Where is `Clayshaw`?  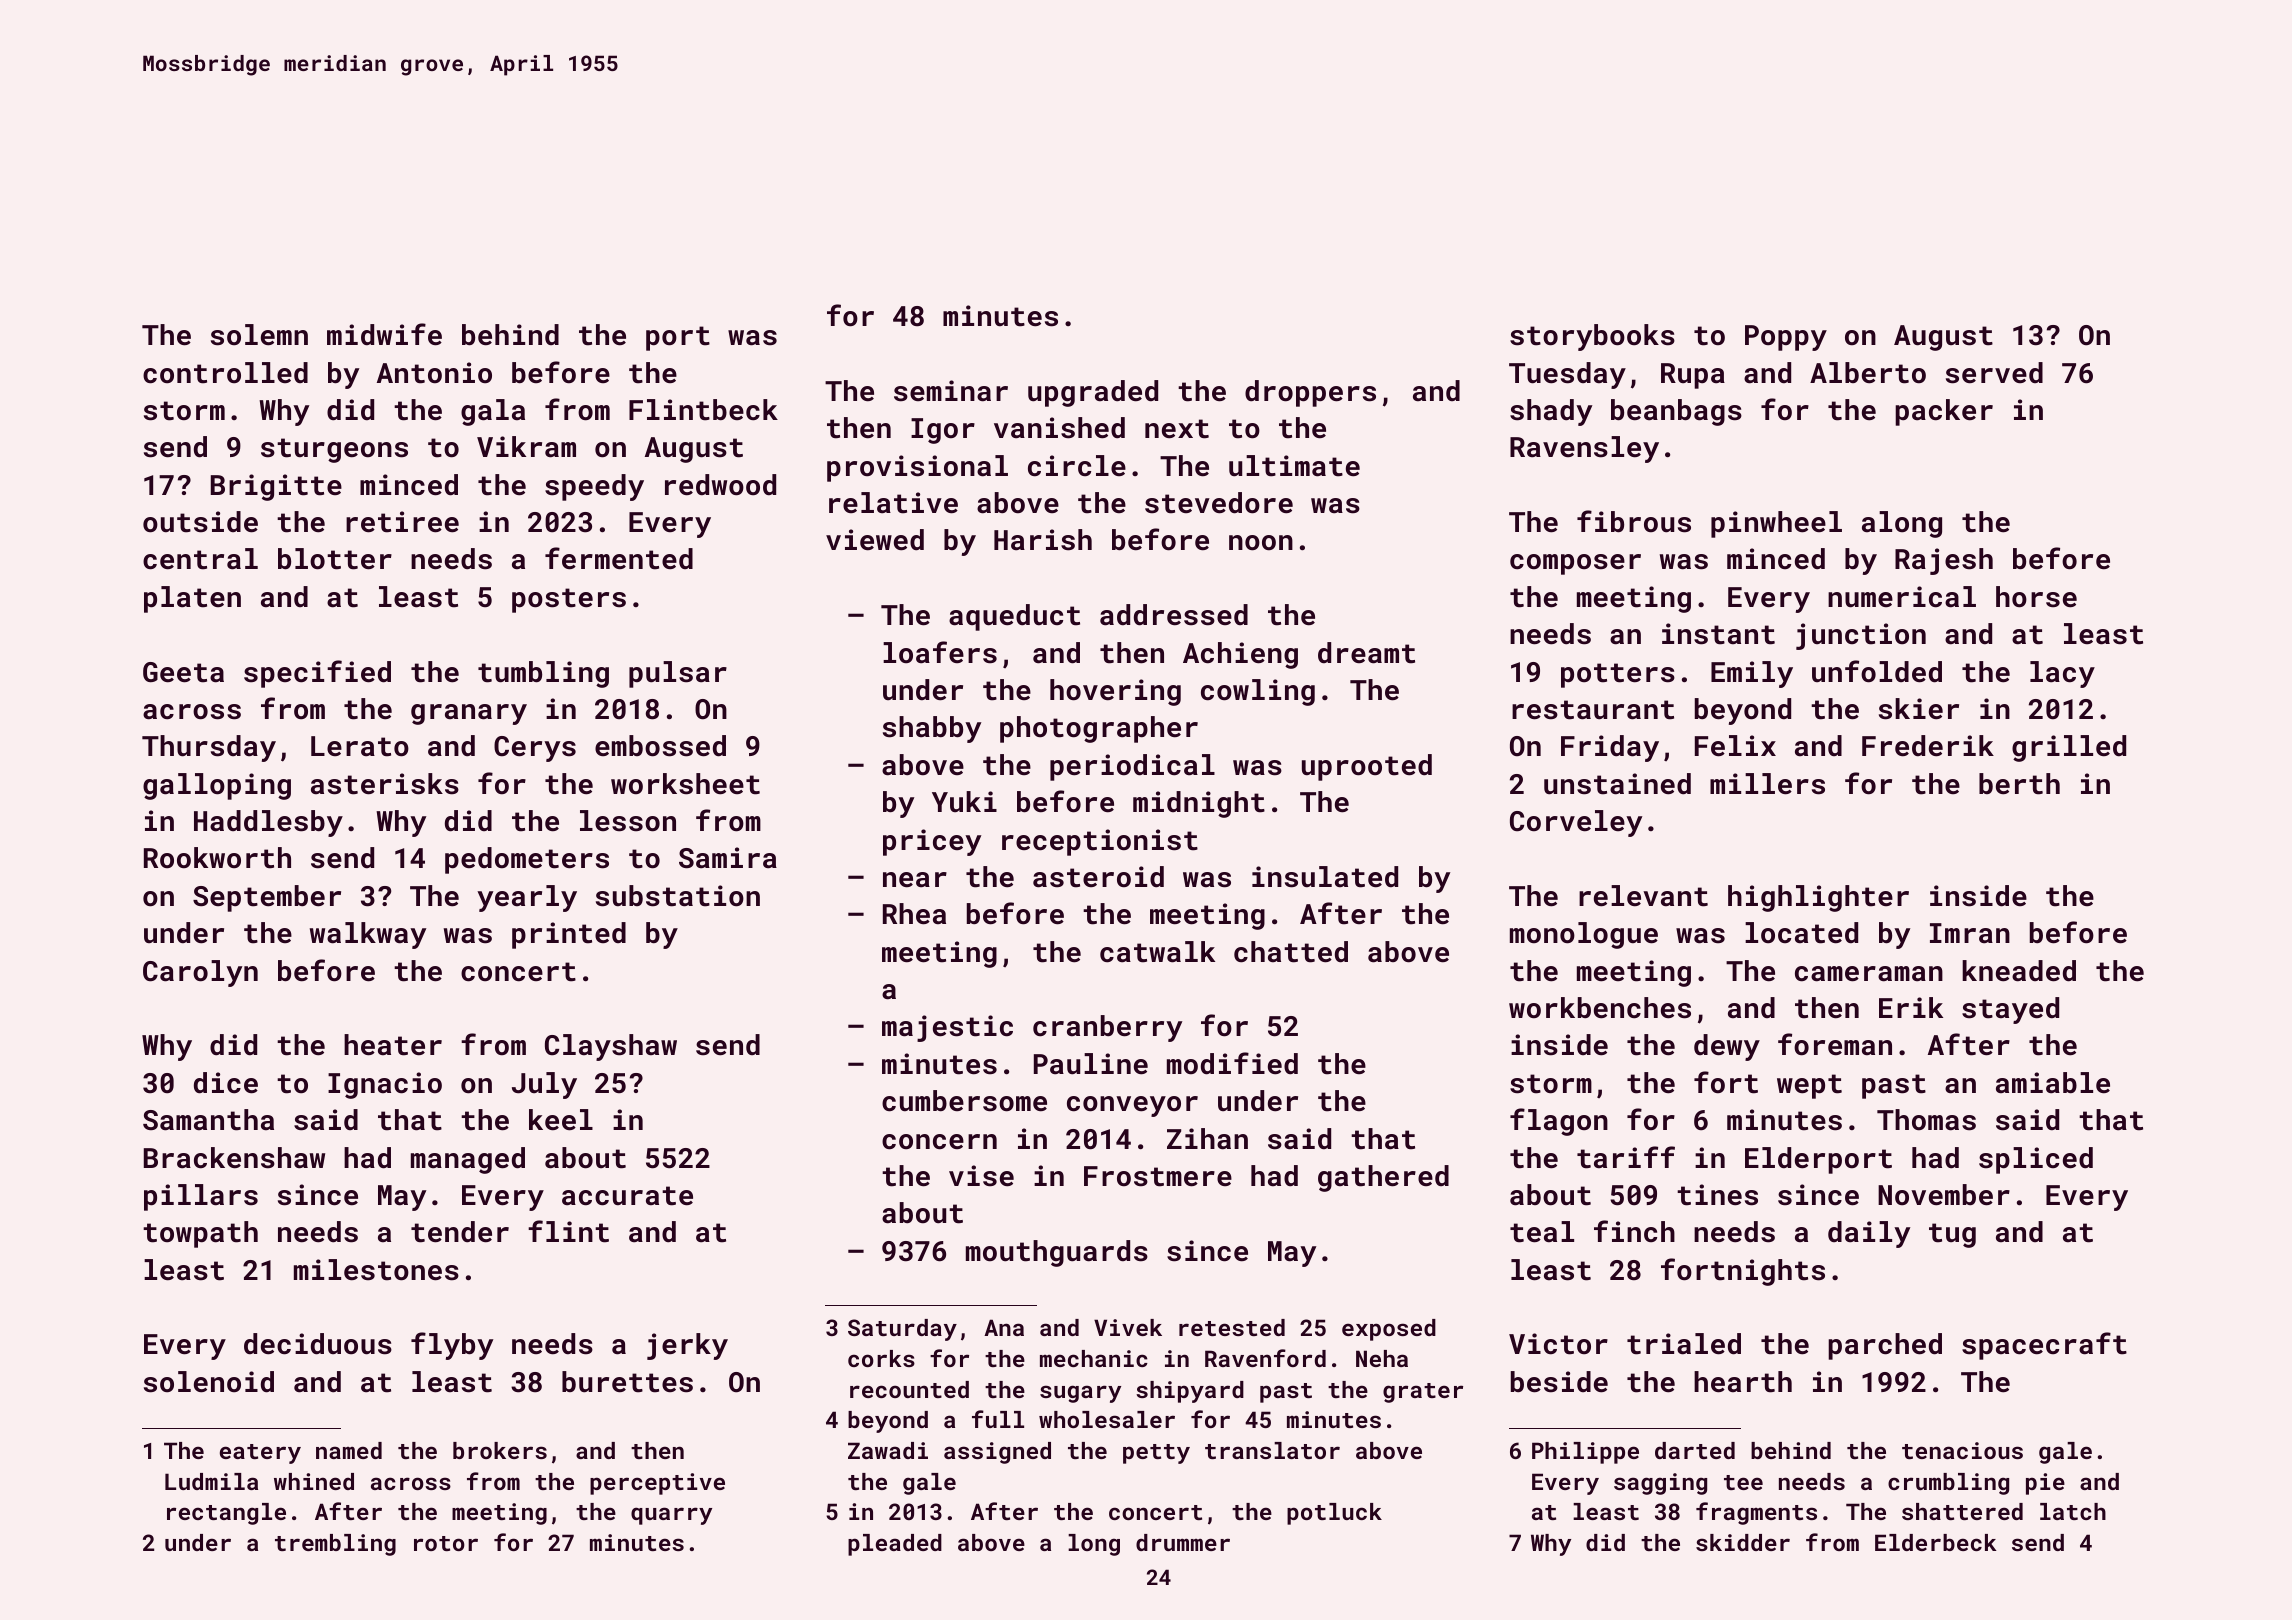
Clayshaw is located at coordinates (611, 1047).
